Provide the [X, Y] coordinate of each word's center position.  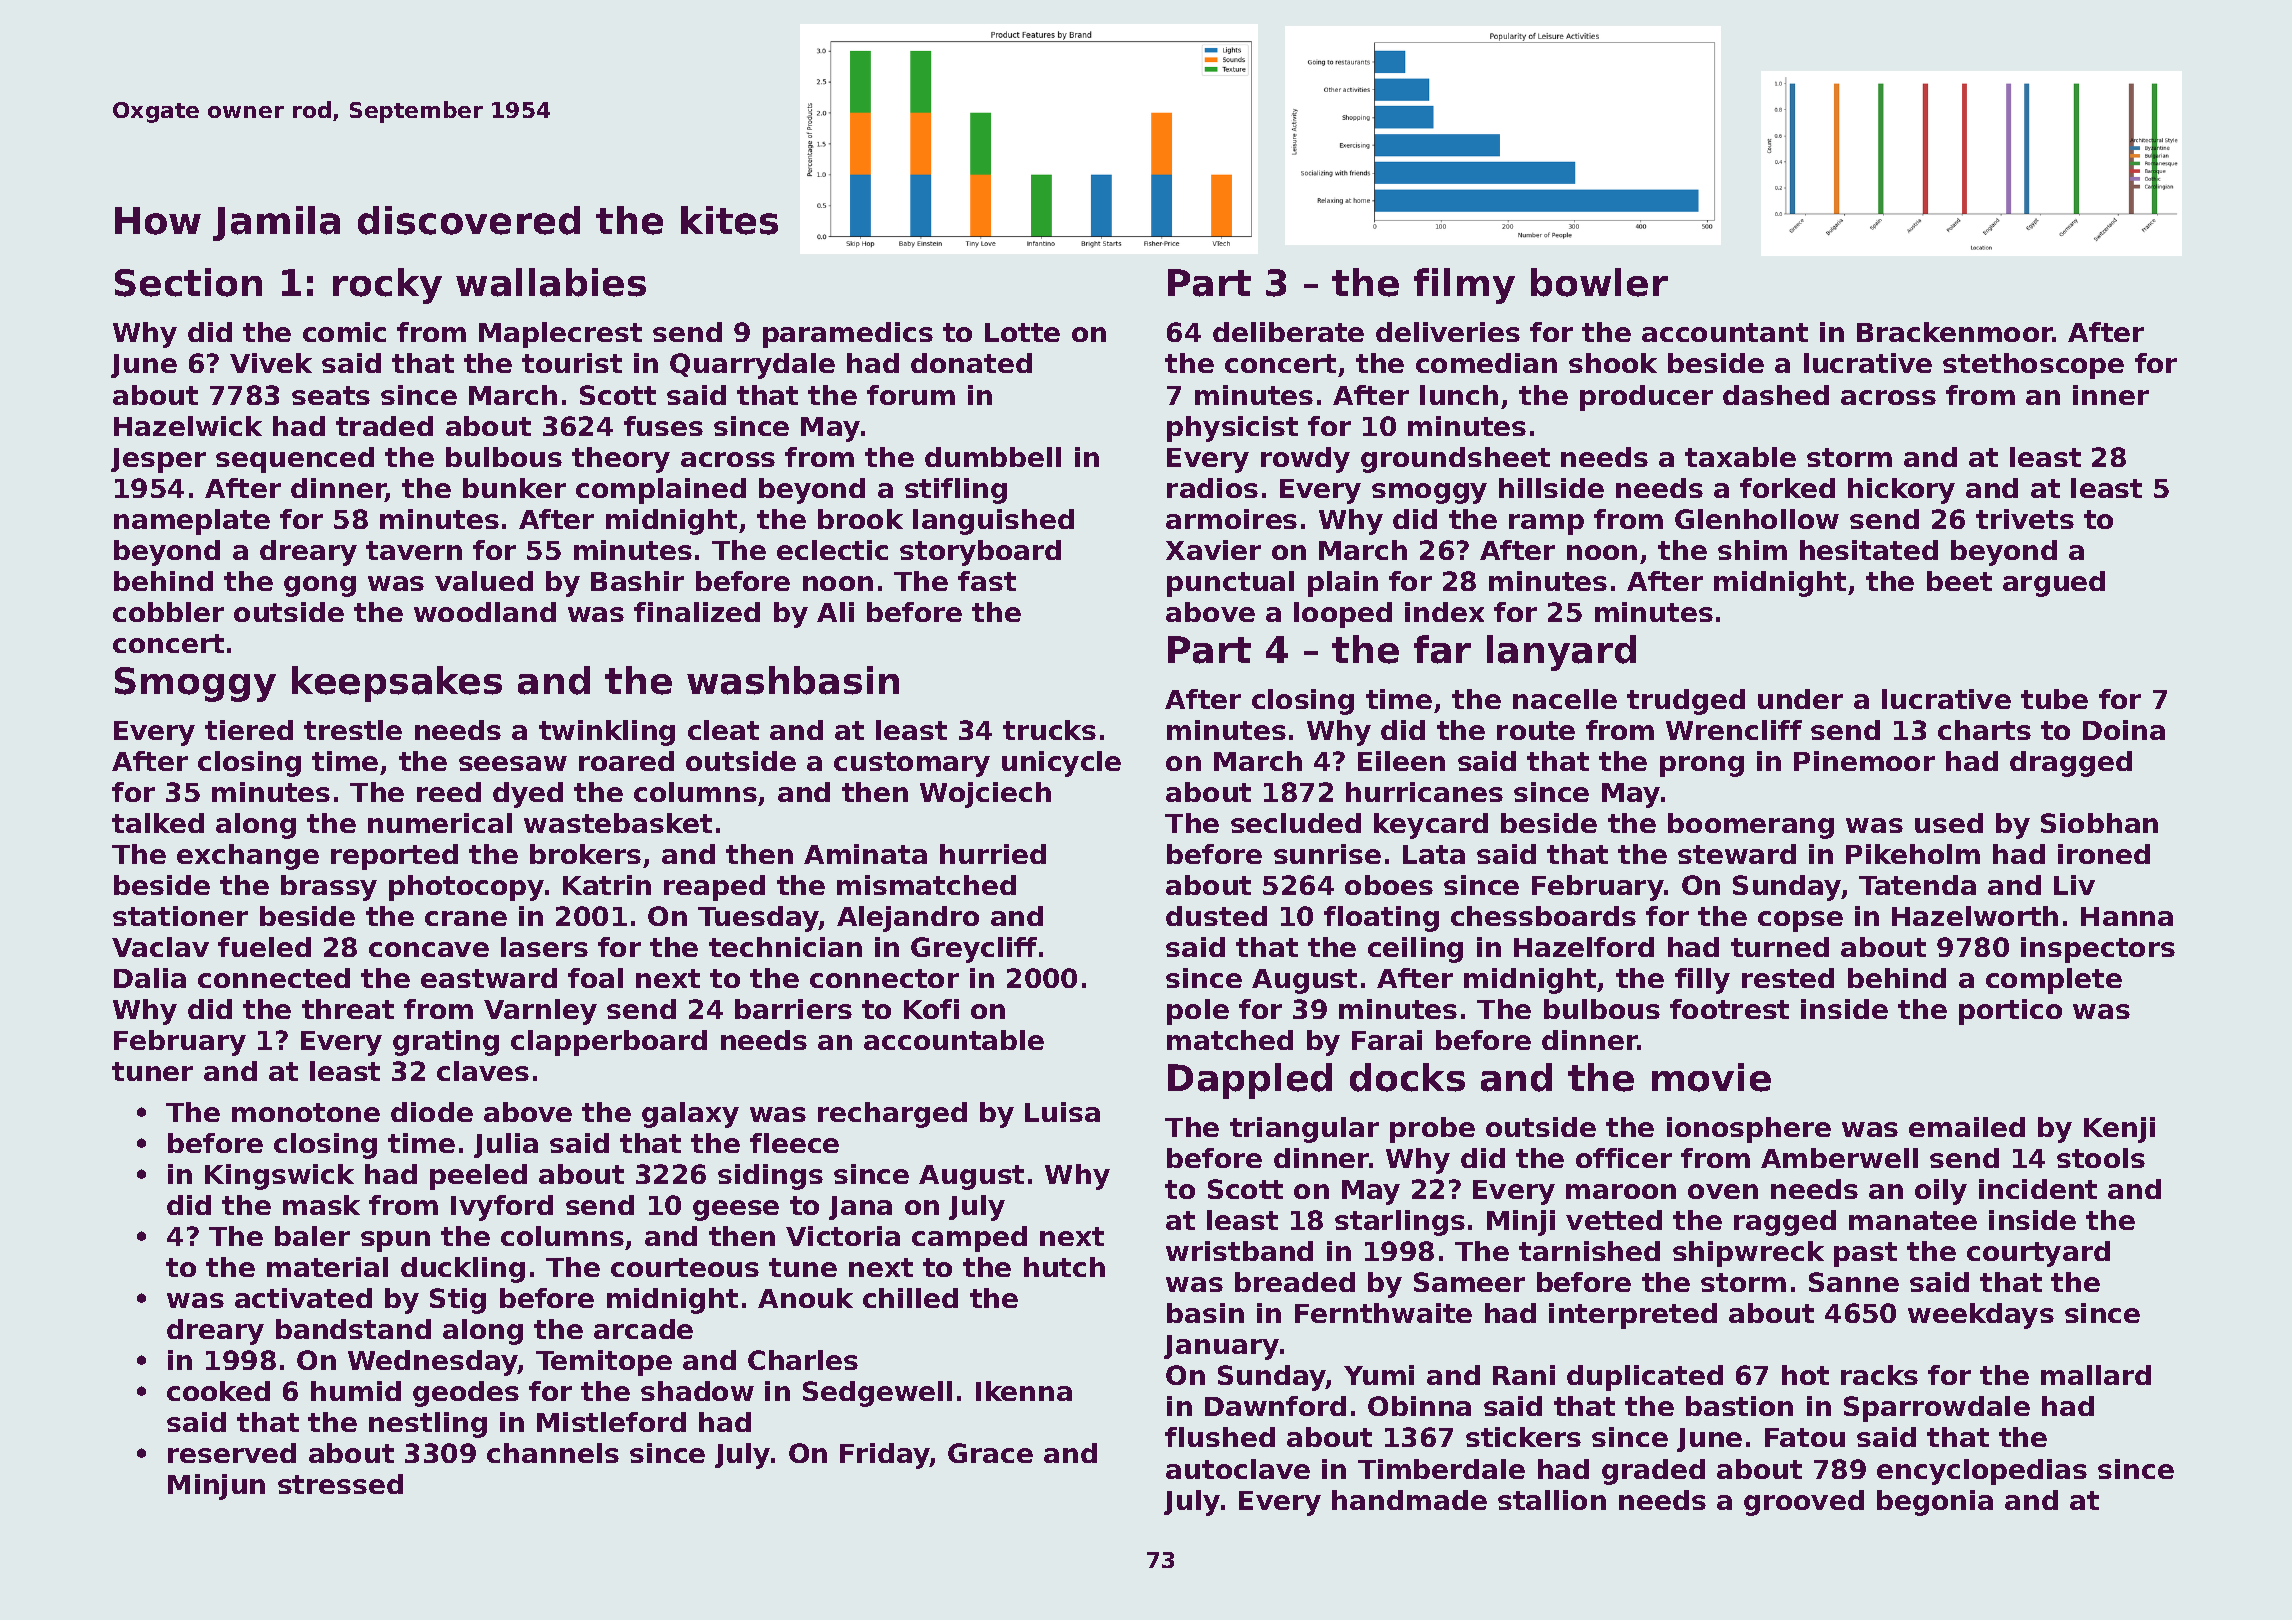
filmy [1464, 286]
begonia [1935, 1503]
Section [188, 282]
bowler [1599, 282]
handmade [1409, 1500]
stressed [340, 1484]
